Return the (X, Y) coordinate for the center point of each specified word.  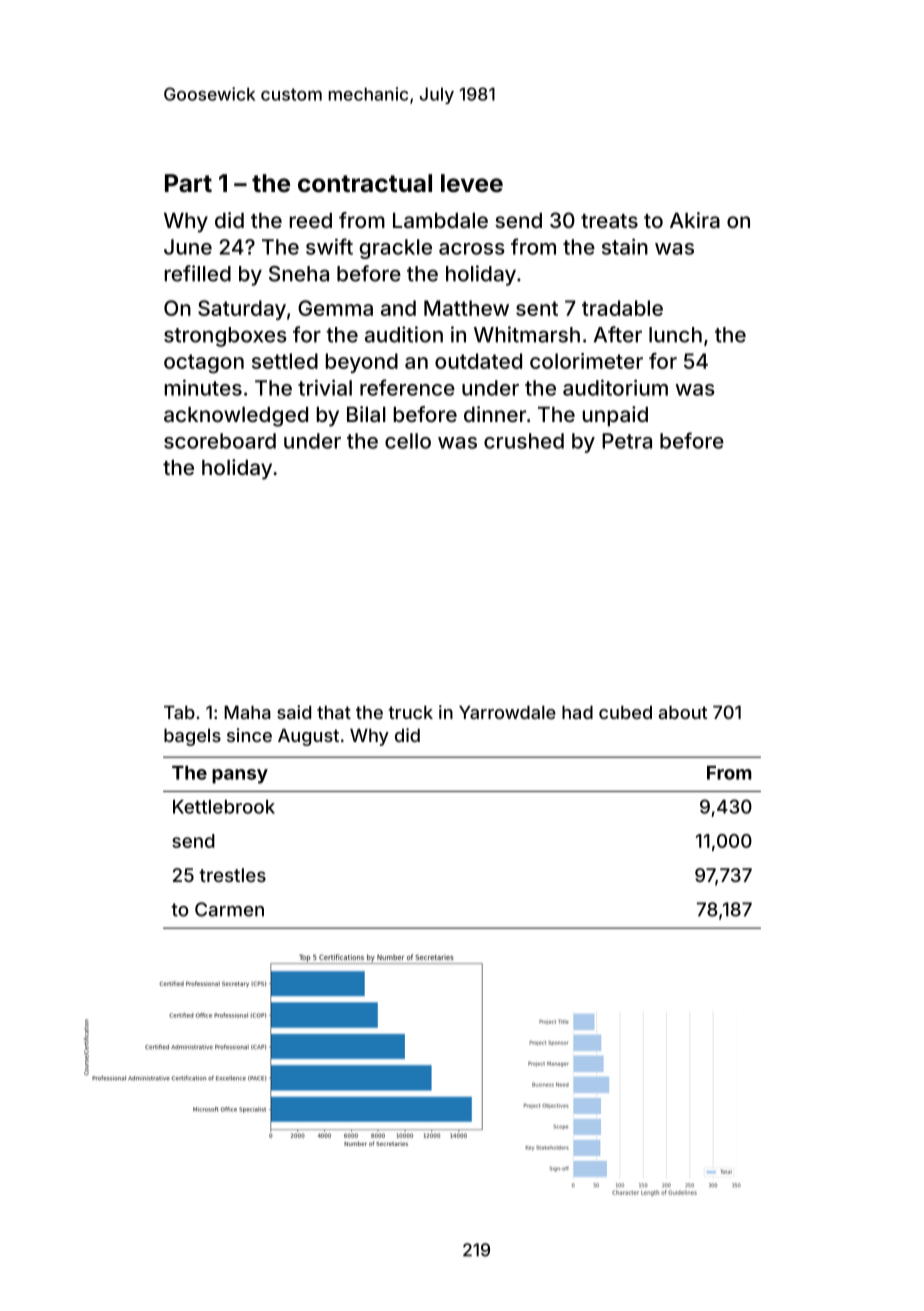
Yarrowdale (507, 712)
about (683, 712)
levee (472, 183)
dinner (495, 414)
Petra (627, 441)
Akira (695, 220)
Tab (179, 712)
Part (188, 183)
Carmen (229, 909)
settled (285, 361)
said (294, 712)
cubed (625, 712)
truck (410, 712)
